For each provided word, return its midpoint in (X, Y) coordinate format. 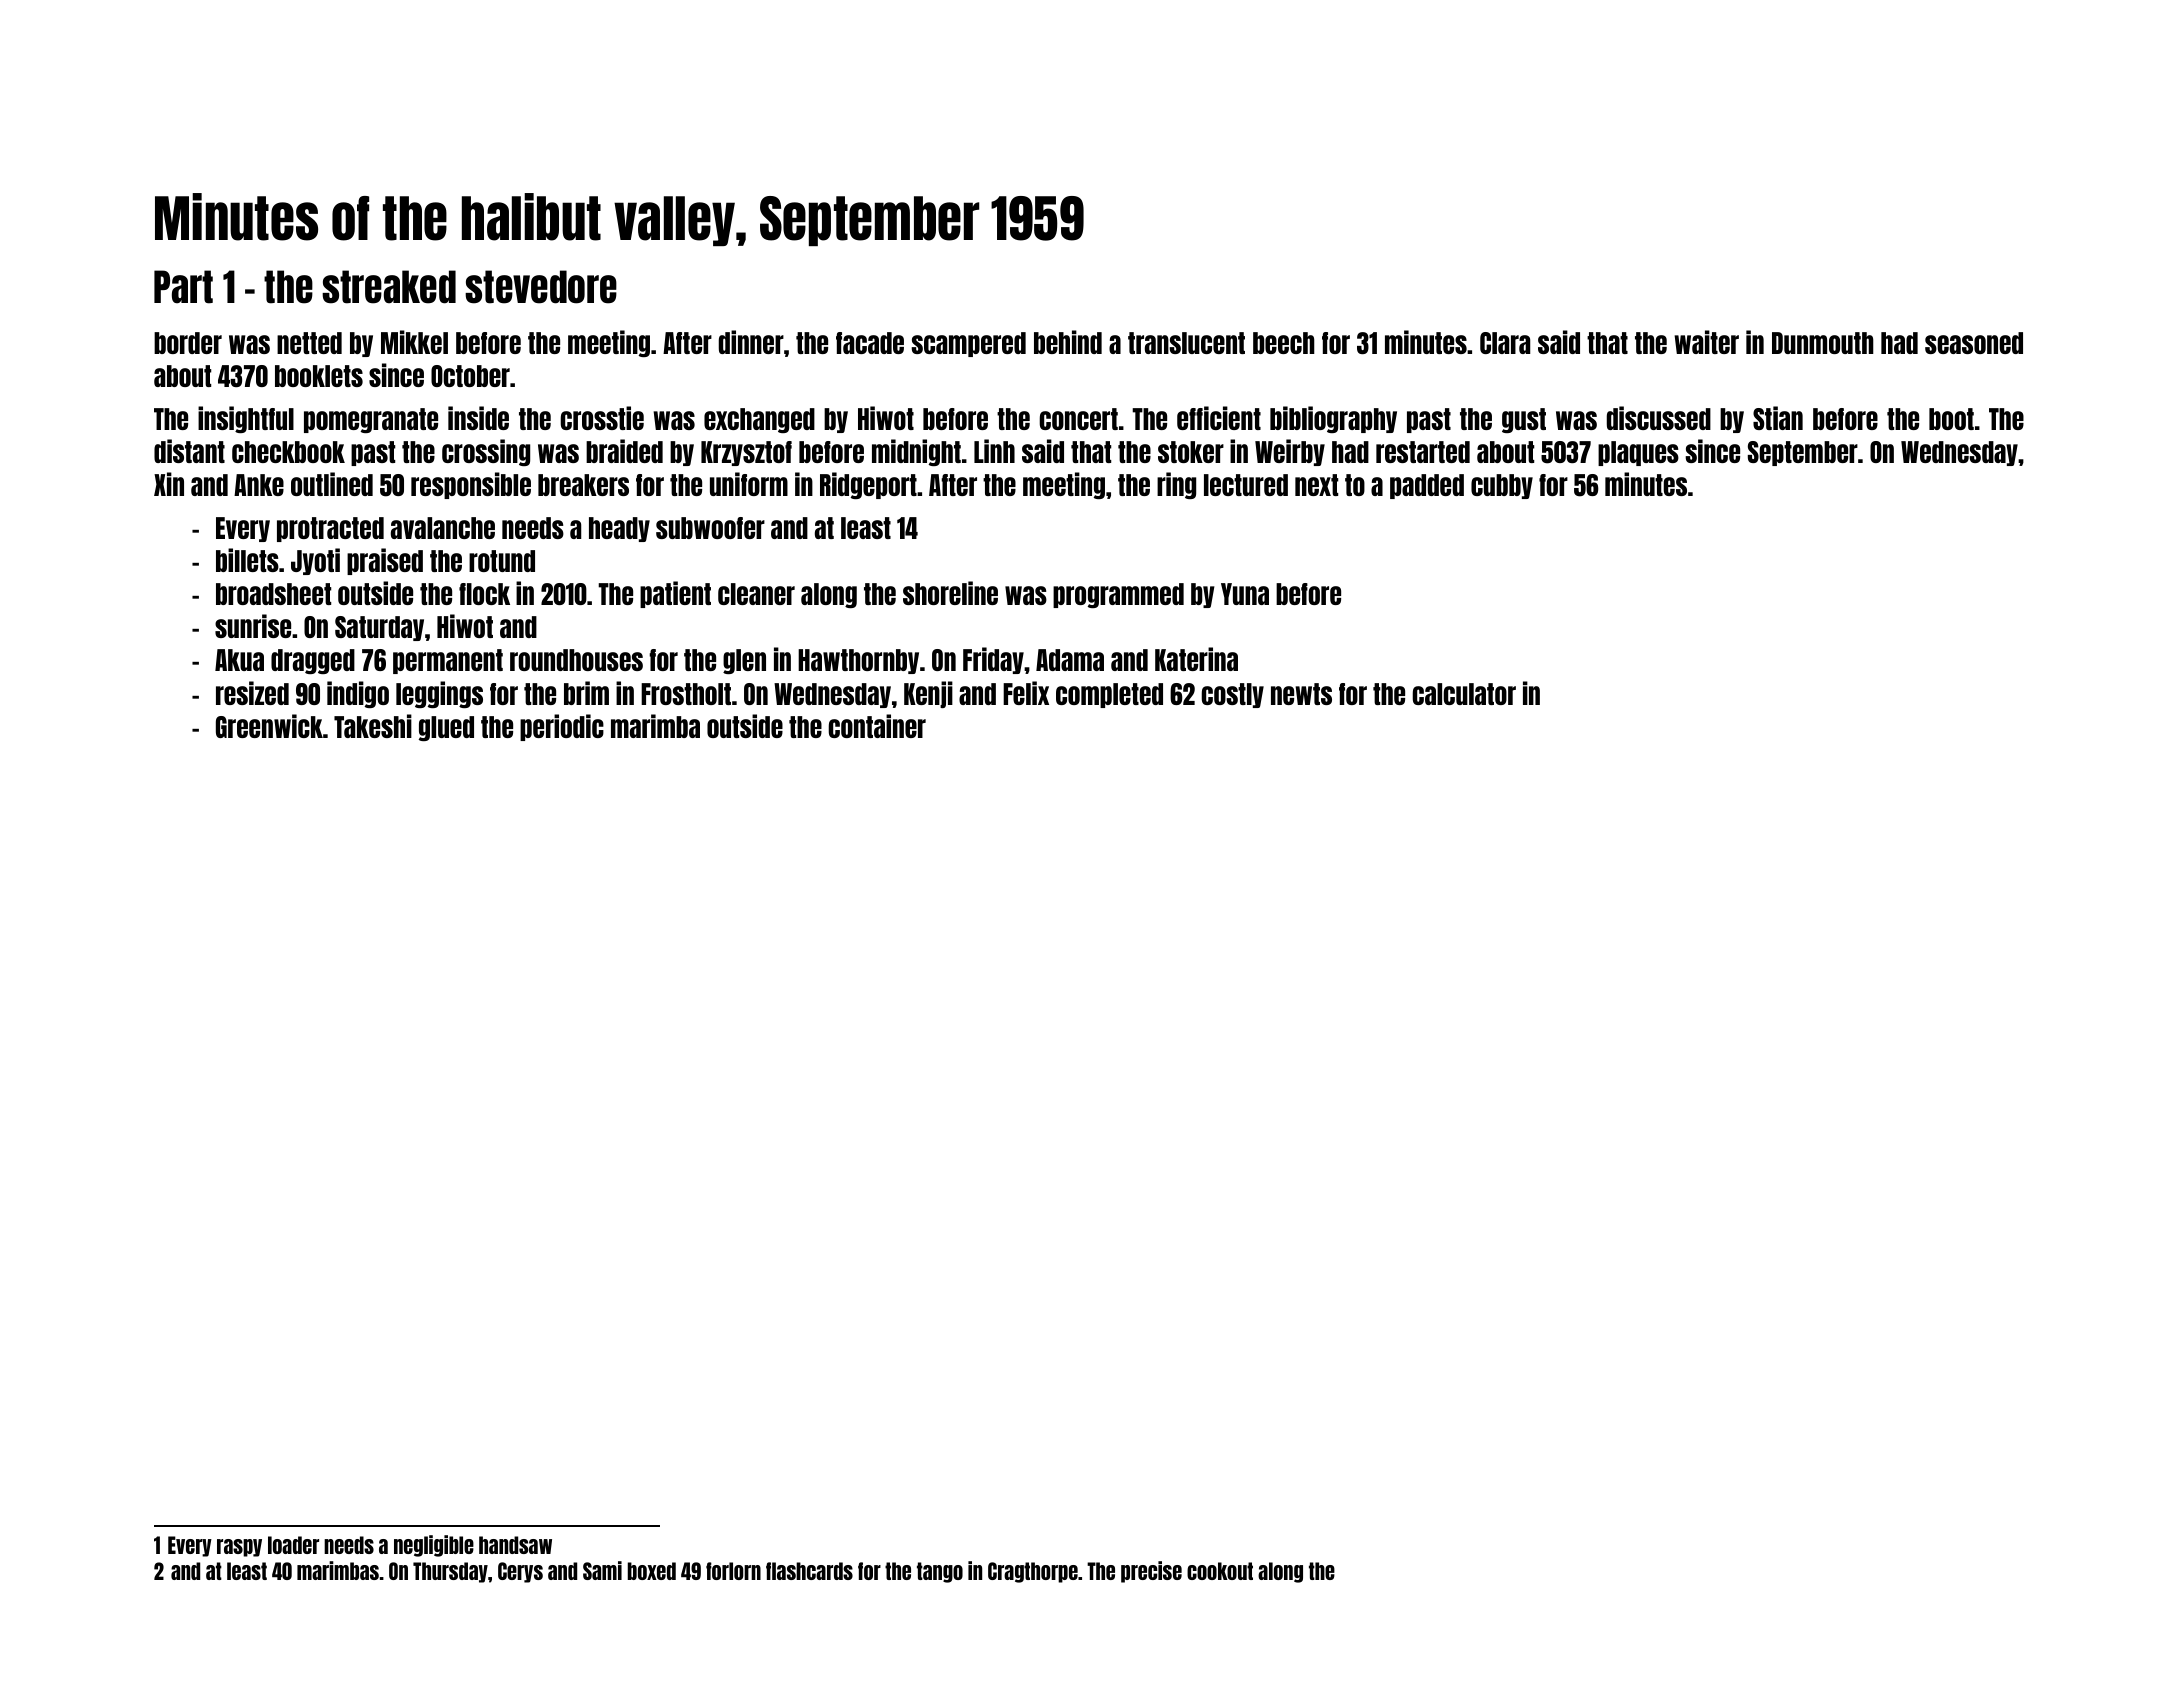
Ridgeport (868, 485)
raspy (239, 1548)
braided (624, 451)
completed (1109, 695)
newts (1301, 694)
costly (1232, 695)
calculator (1464, 694)
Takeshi (373, 726)
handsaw (515, 1545)
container (877, 726)
